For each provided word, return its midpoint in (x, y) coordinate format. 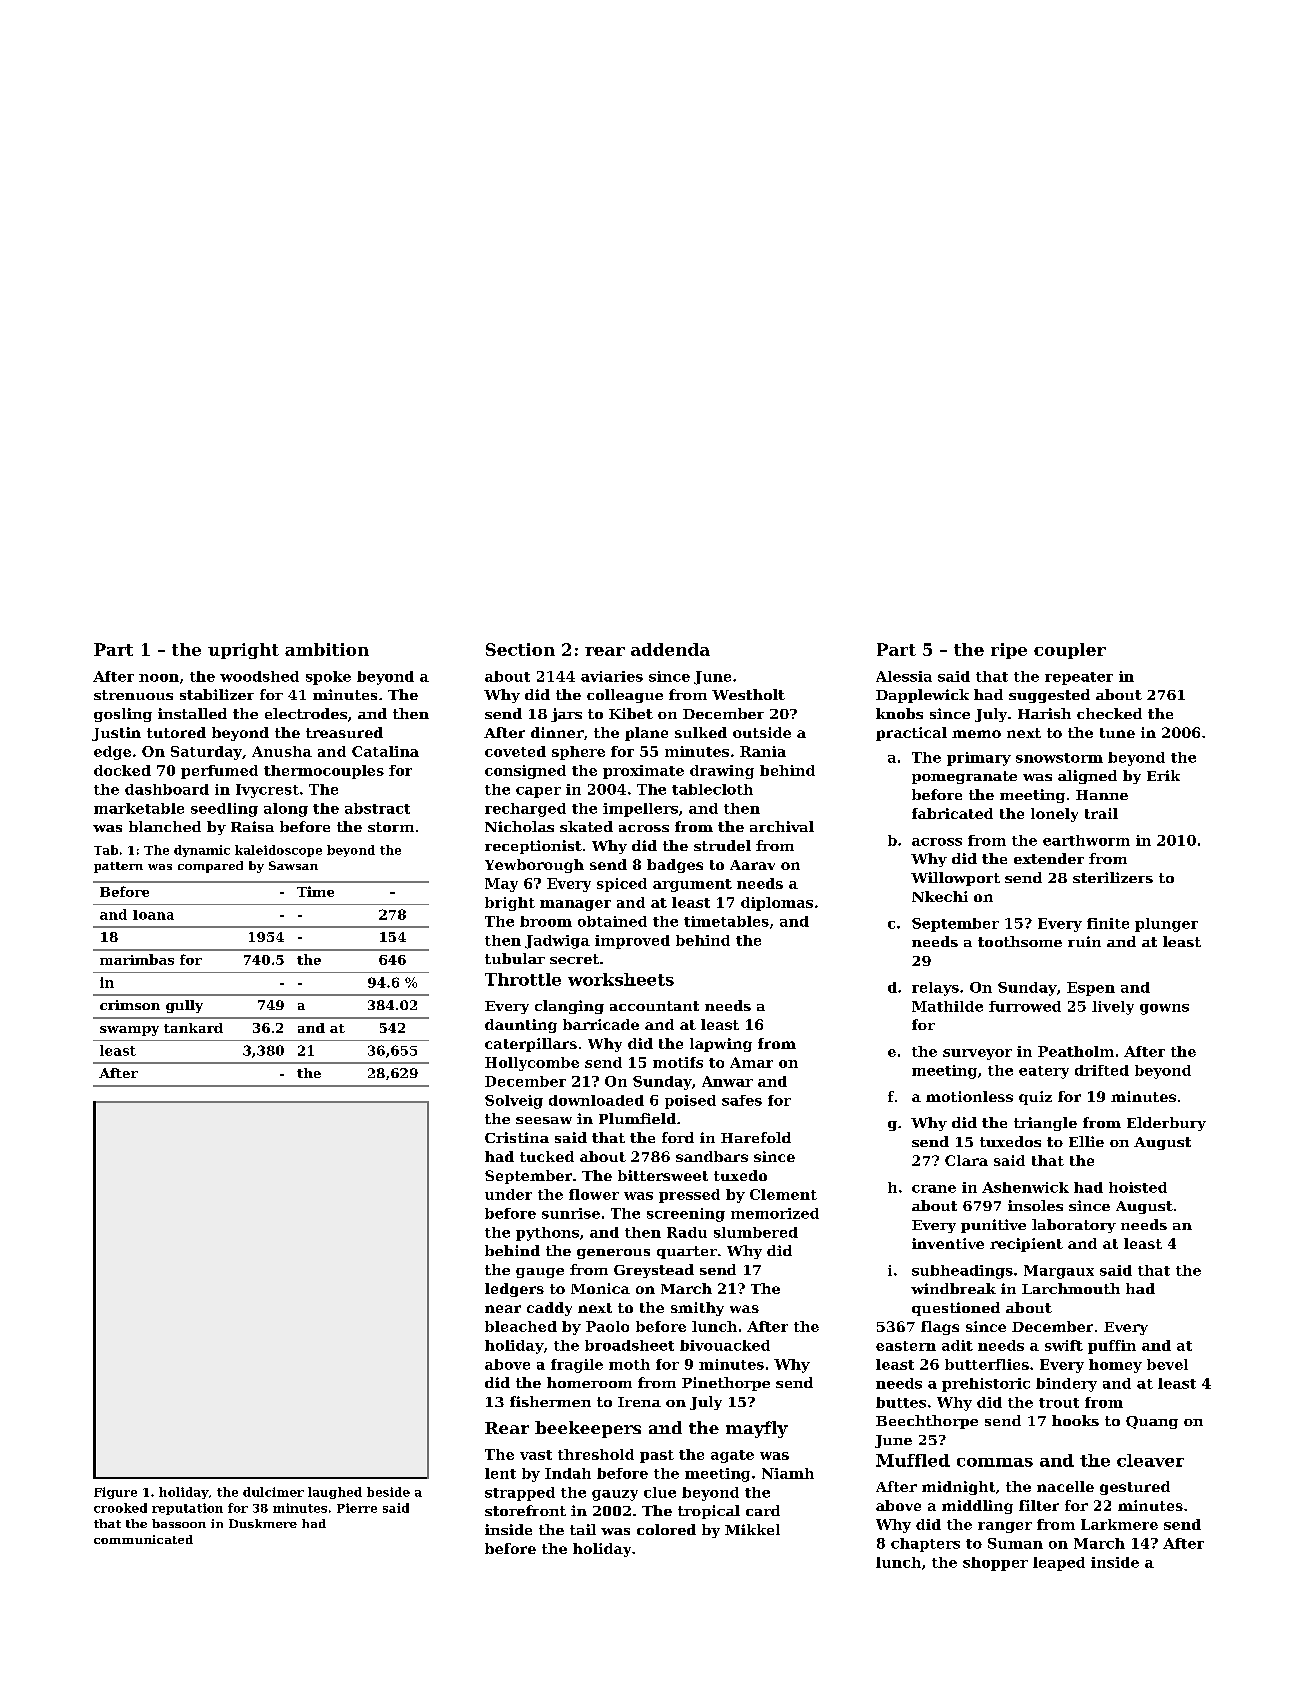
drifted (1102, 1070)
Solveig (514, 1102)
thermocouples (324, 772)
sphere (578, 753)
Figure (115, 1493)
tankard (193, 1028)
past (657, 1456)
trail (1101, 813)
